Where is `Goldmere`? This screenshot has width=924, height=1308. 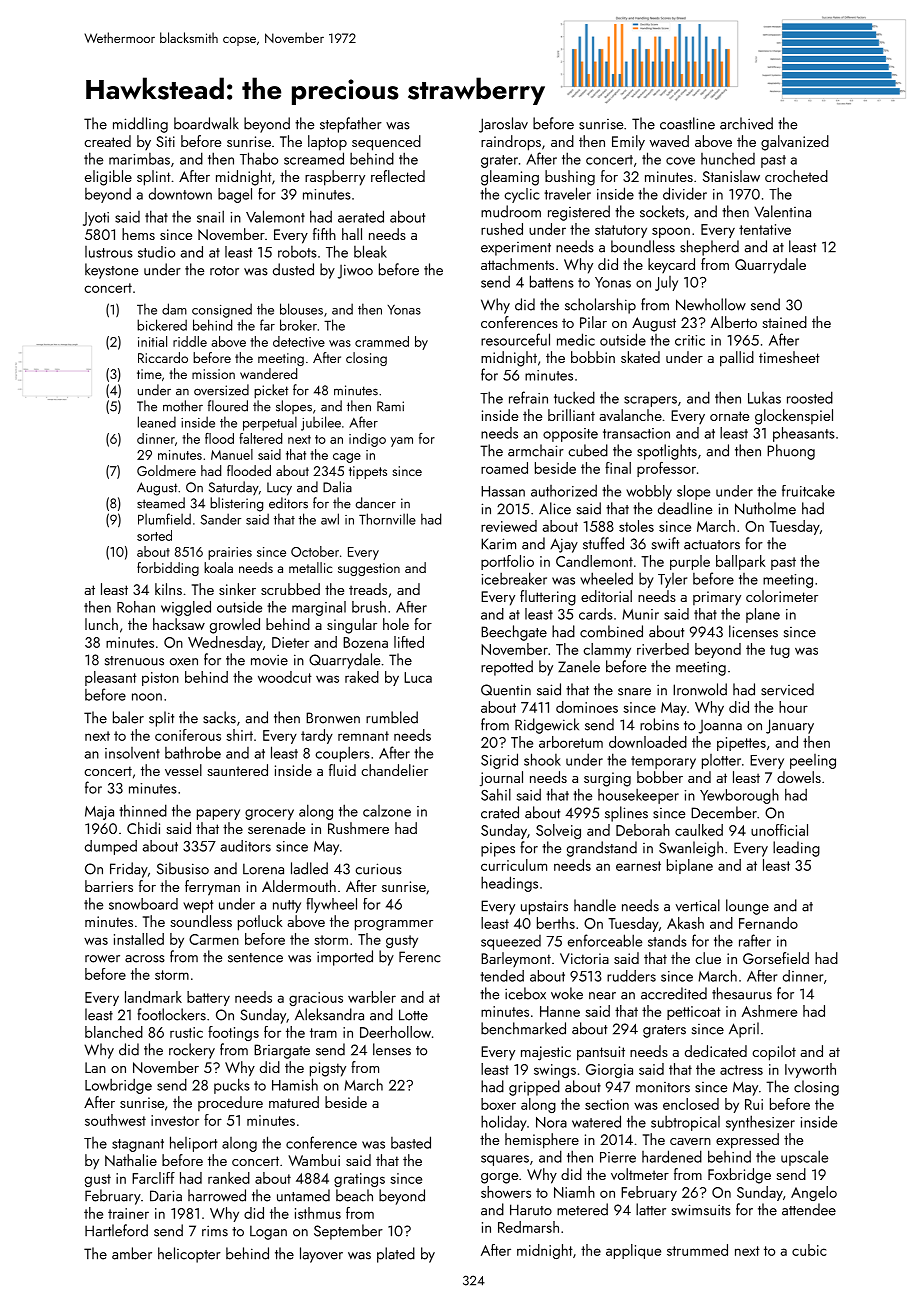
Goldmere is located at coordinates (166, 470).
